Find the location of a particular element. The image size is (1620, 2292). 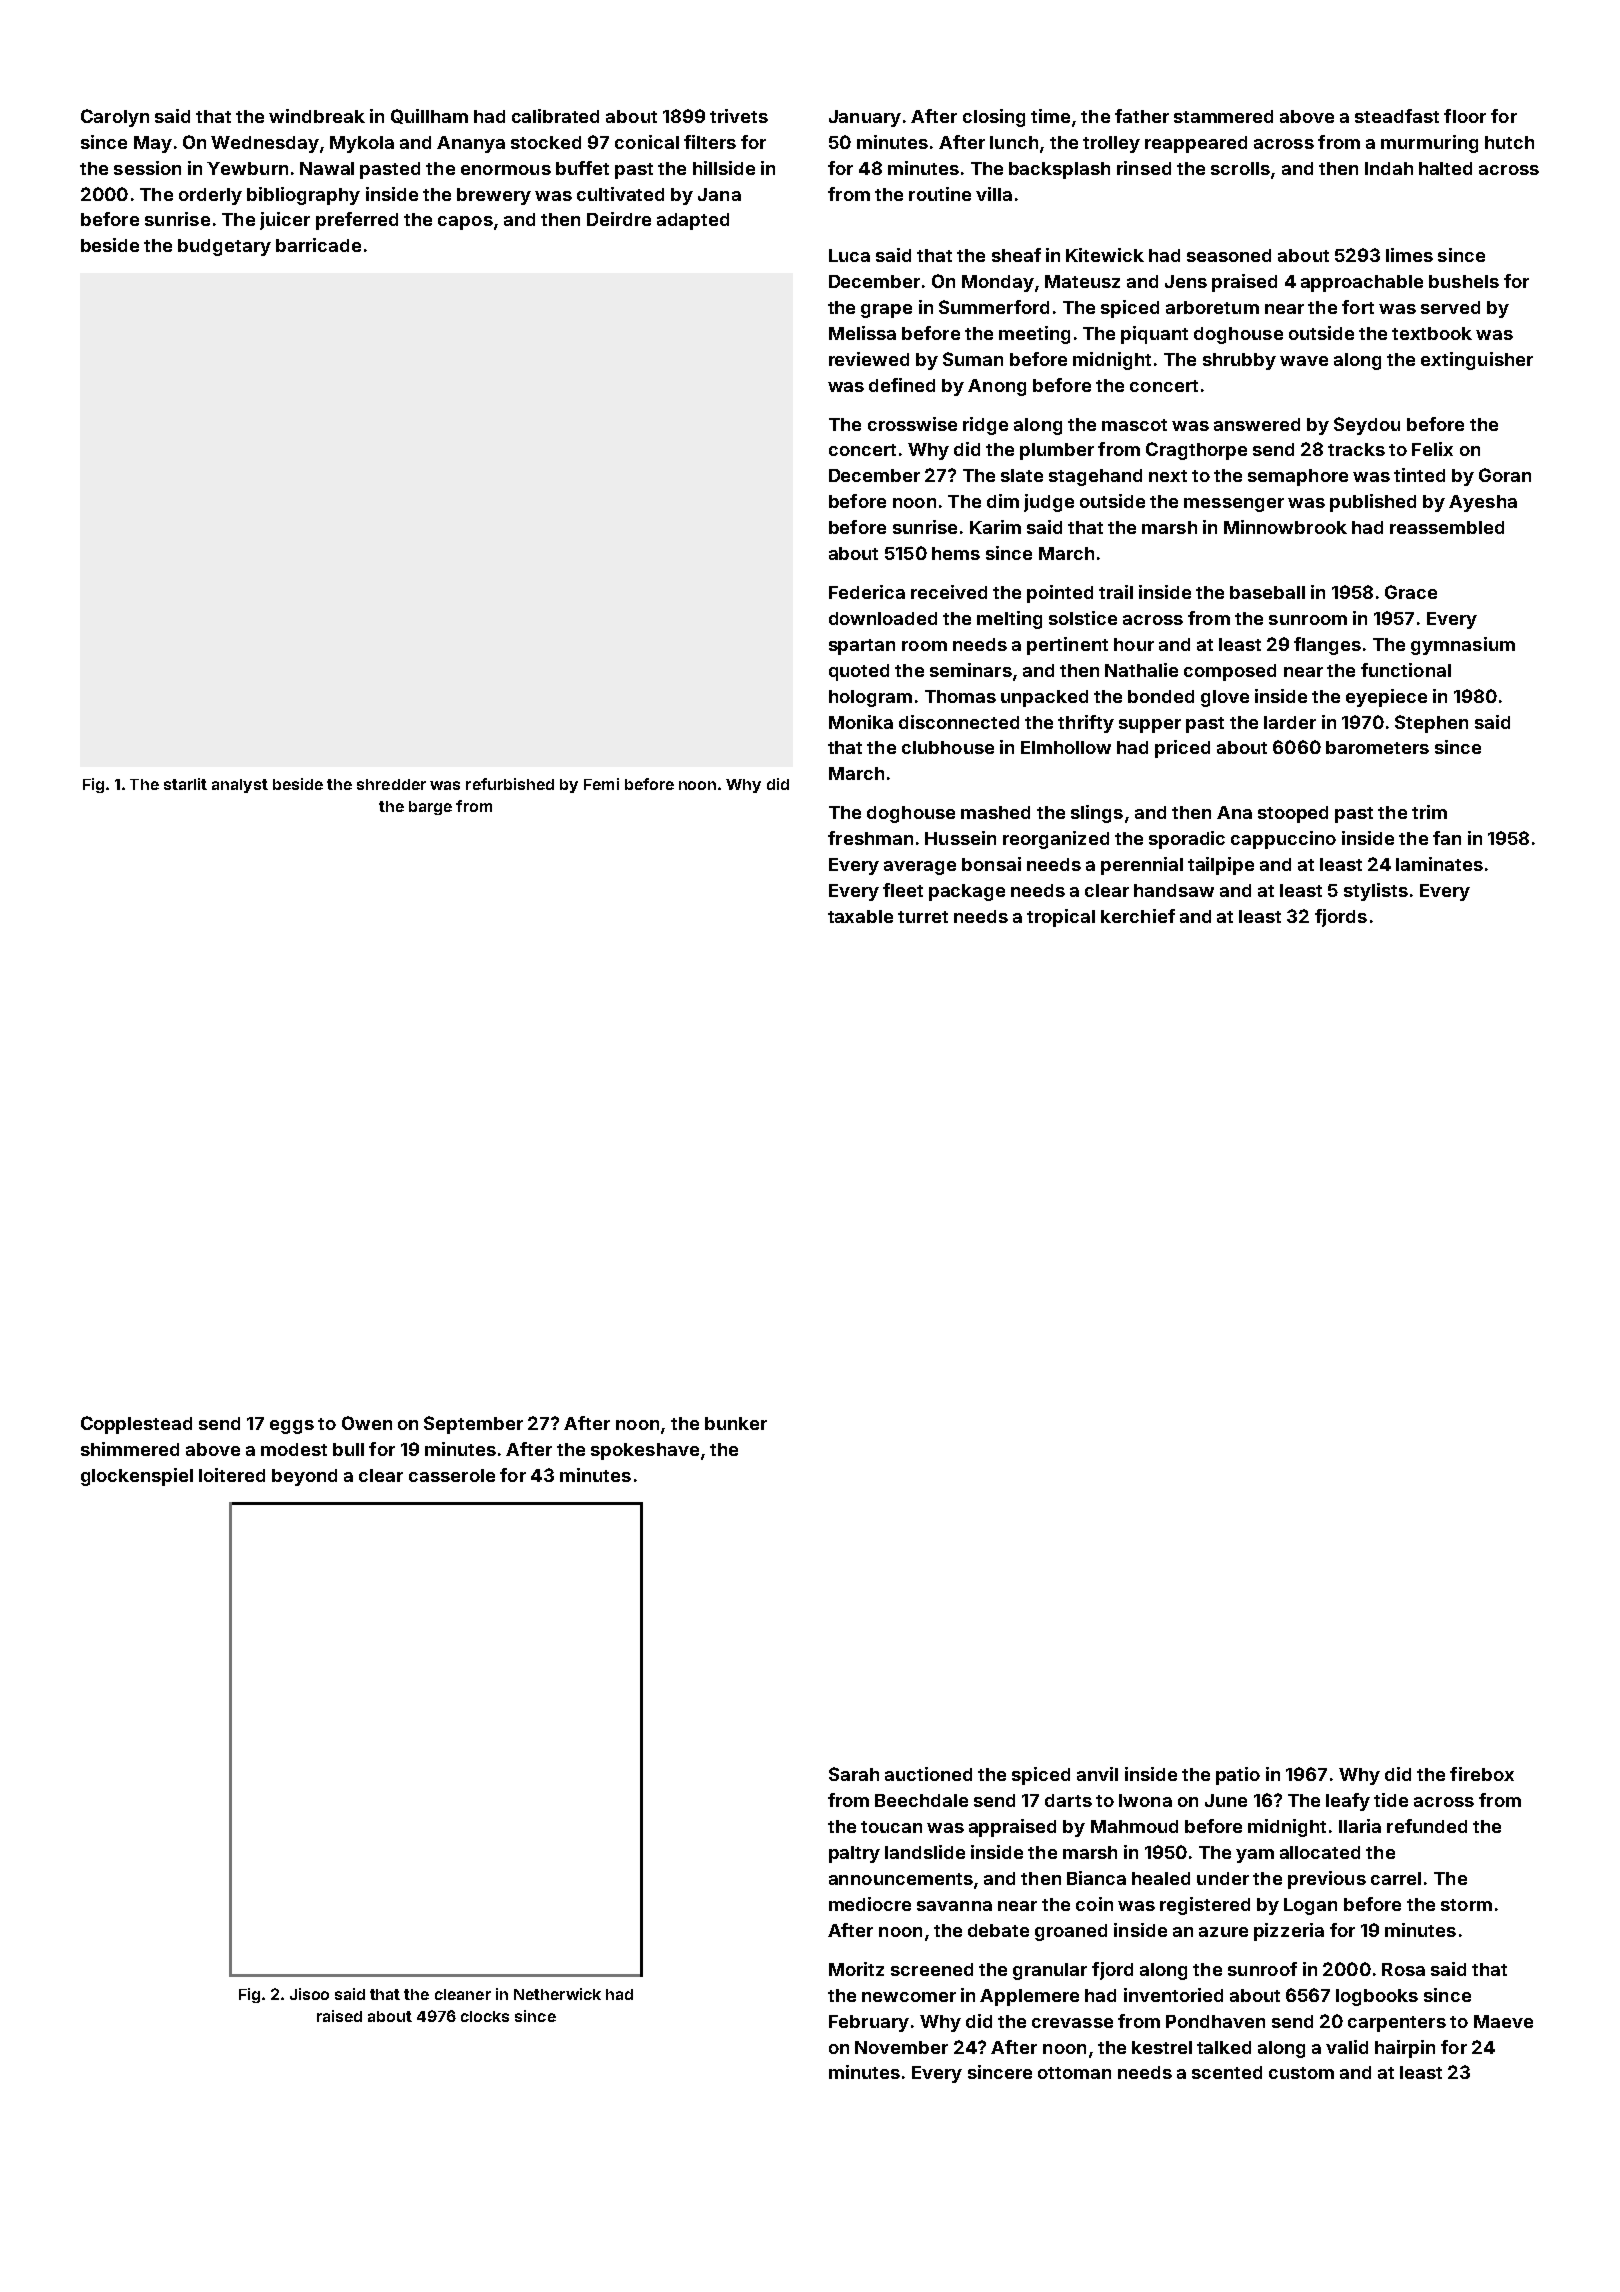

Jisoo is located at coordinates (309, 1994).
